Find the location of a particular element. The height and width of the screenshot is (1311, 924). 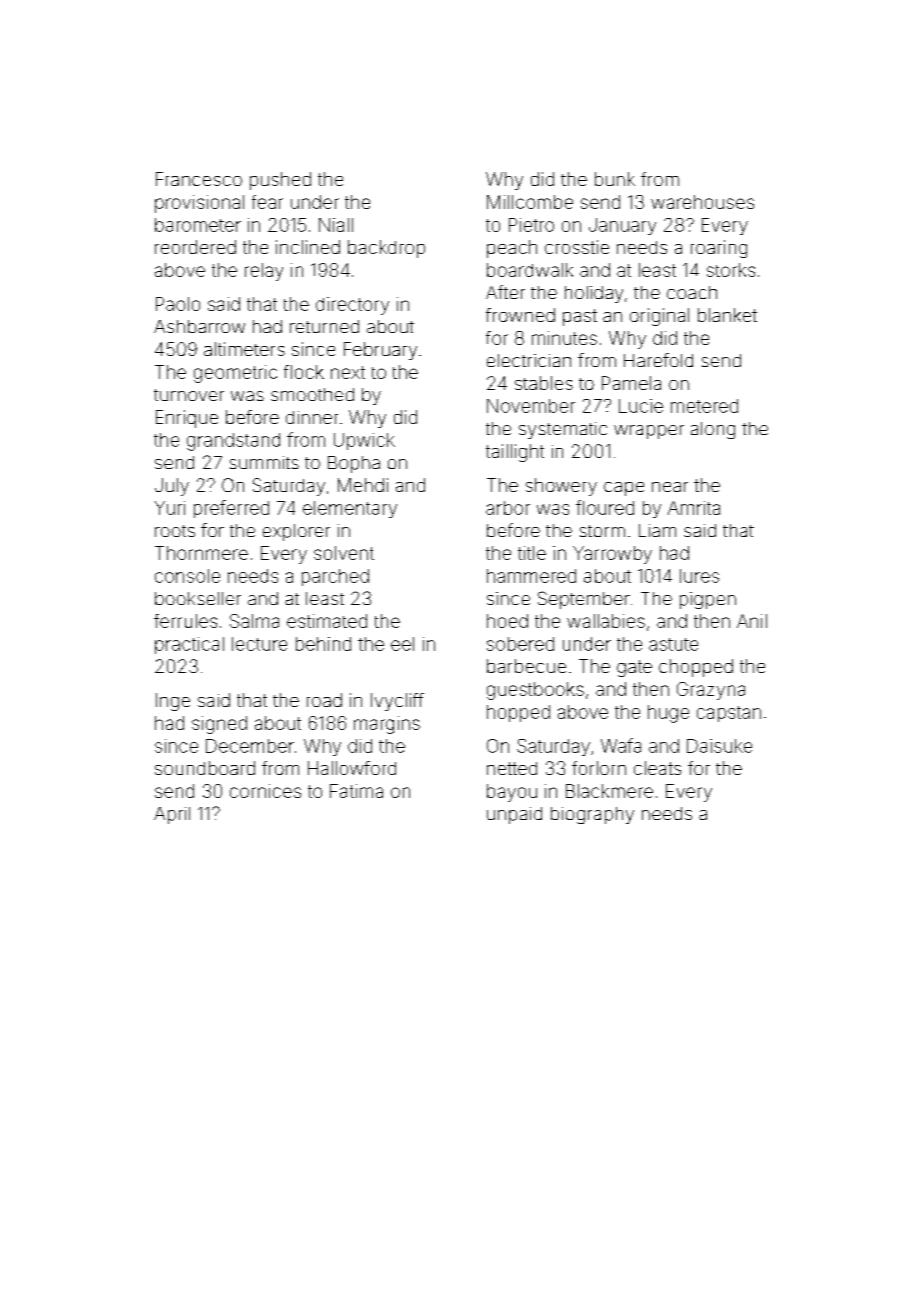

console is located at coordinates (187, 576).
